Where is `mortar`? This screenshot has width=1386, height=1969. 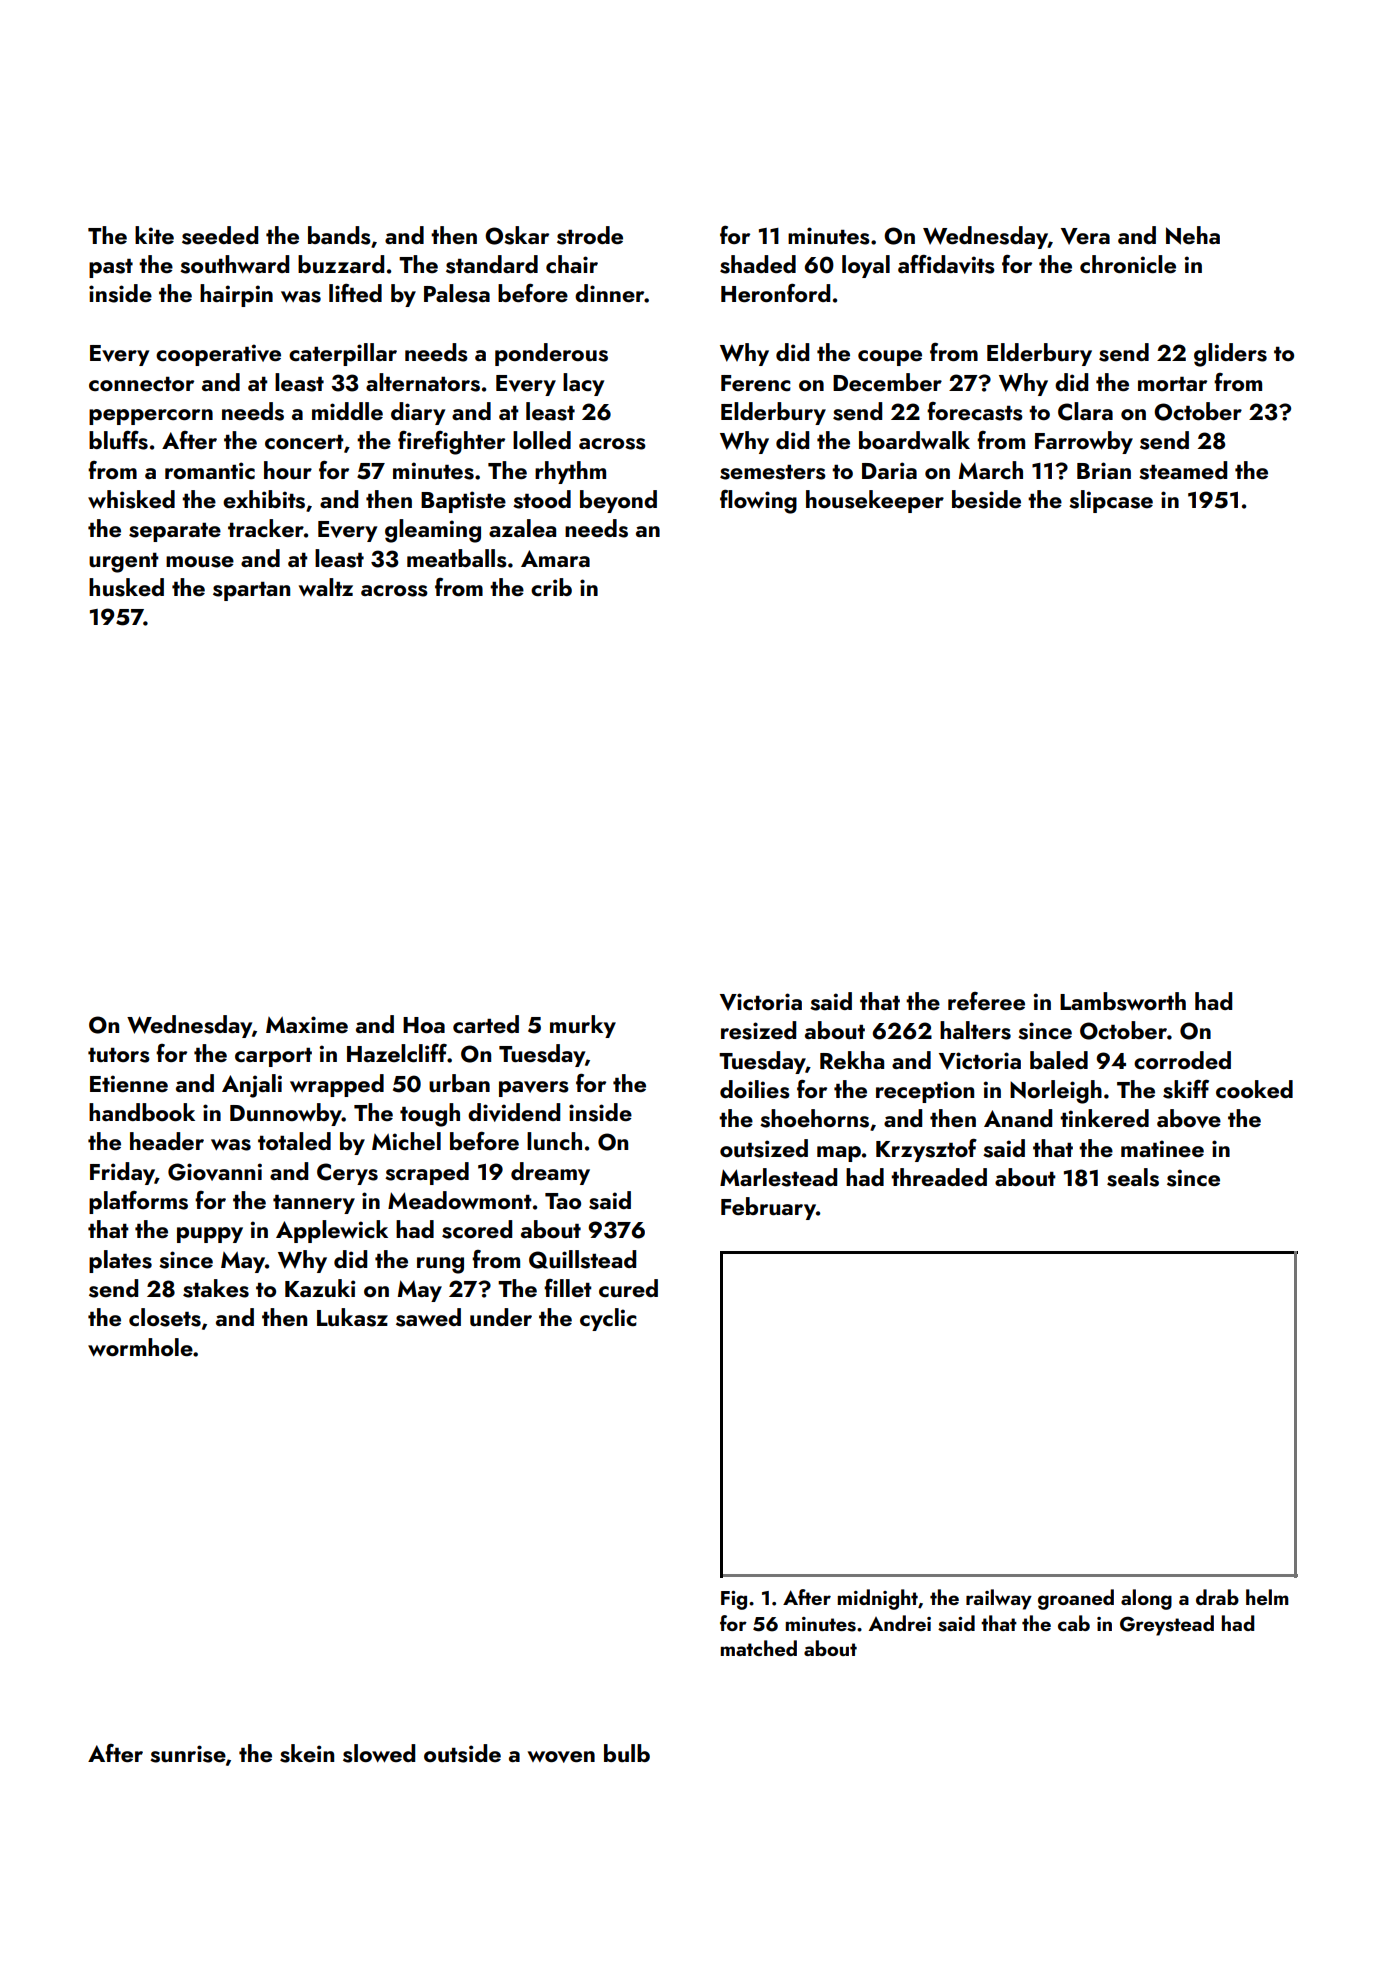 mortar is located at coordinates (1172, 384).
